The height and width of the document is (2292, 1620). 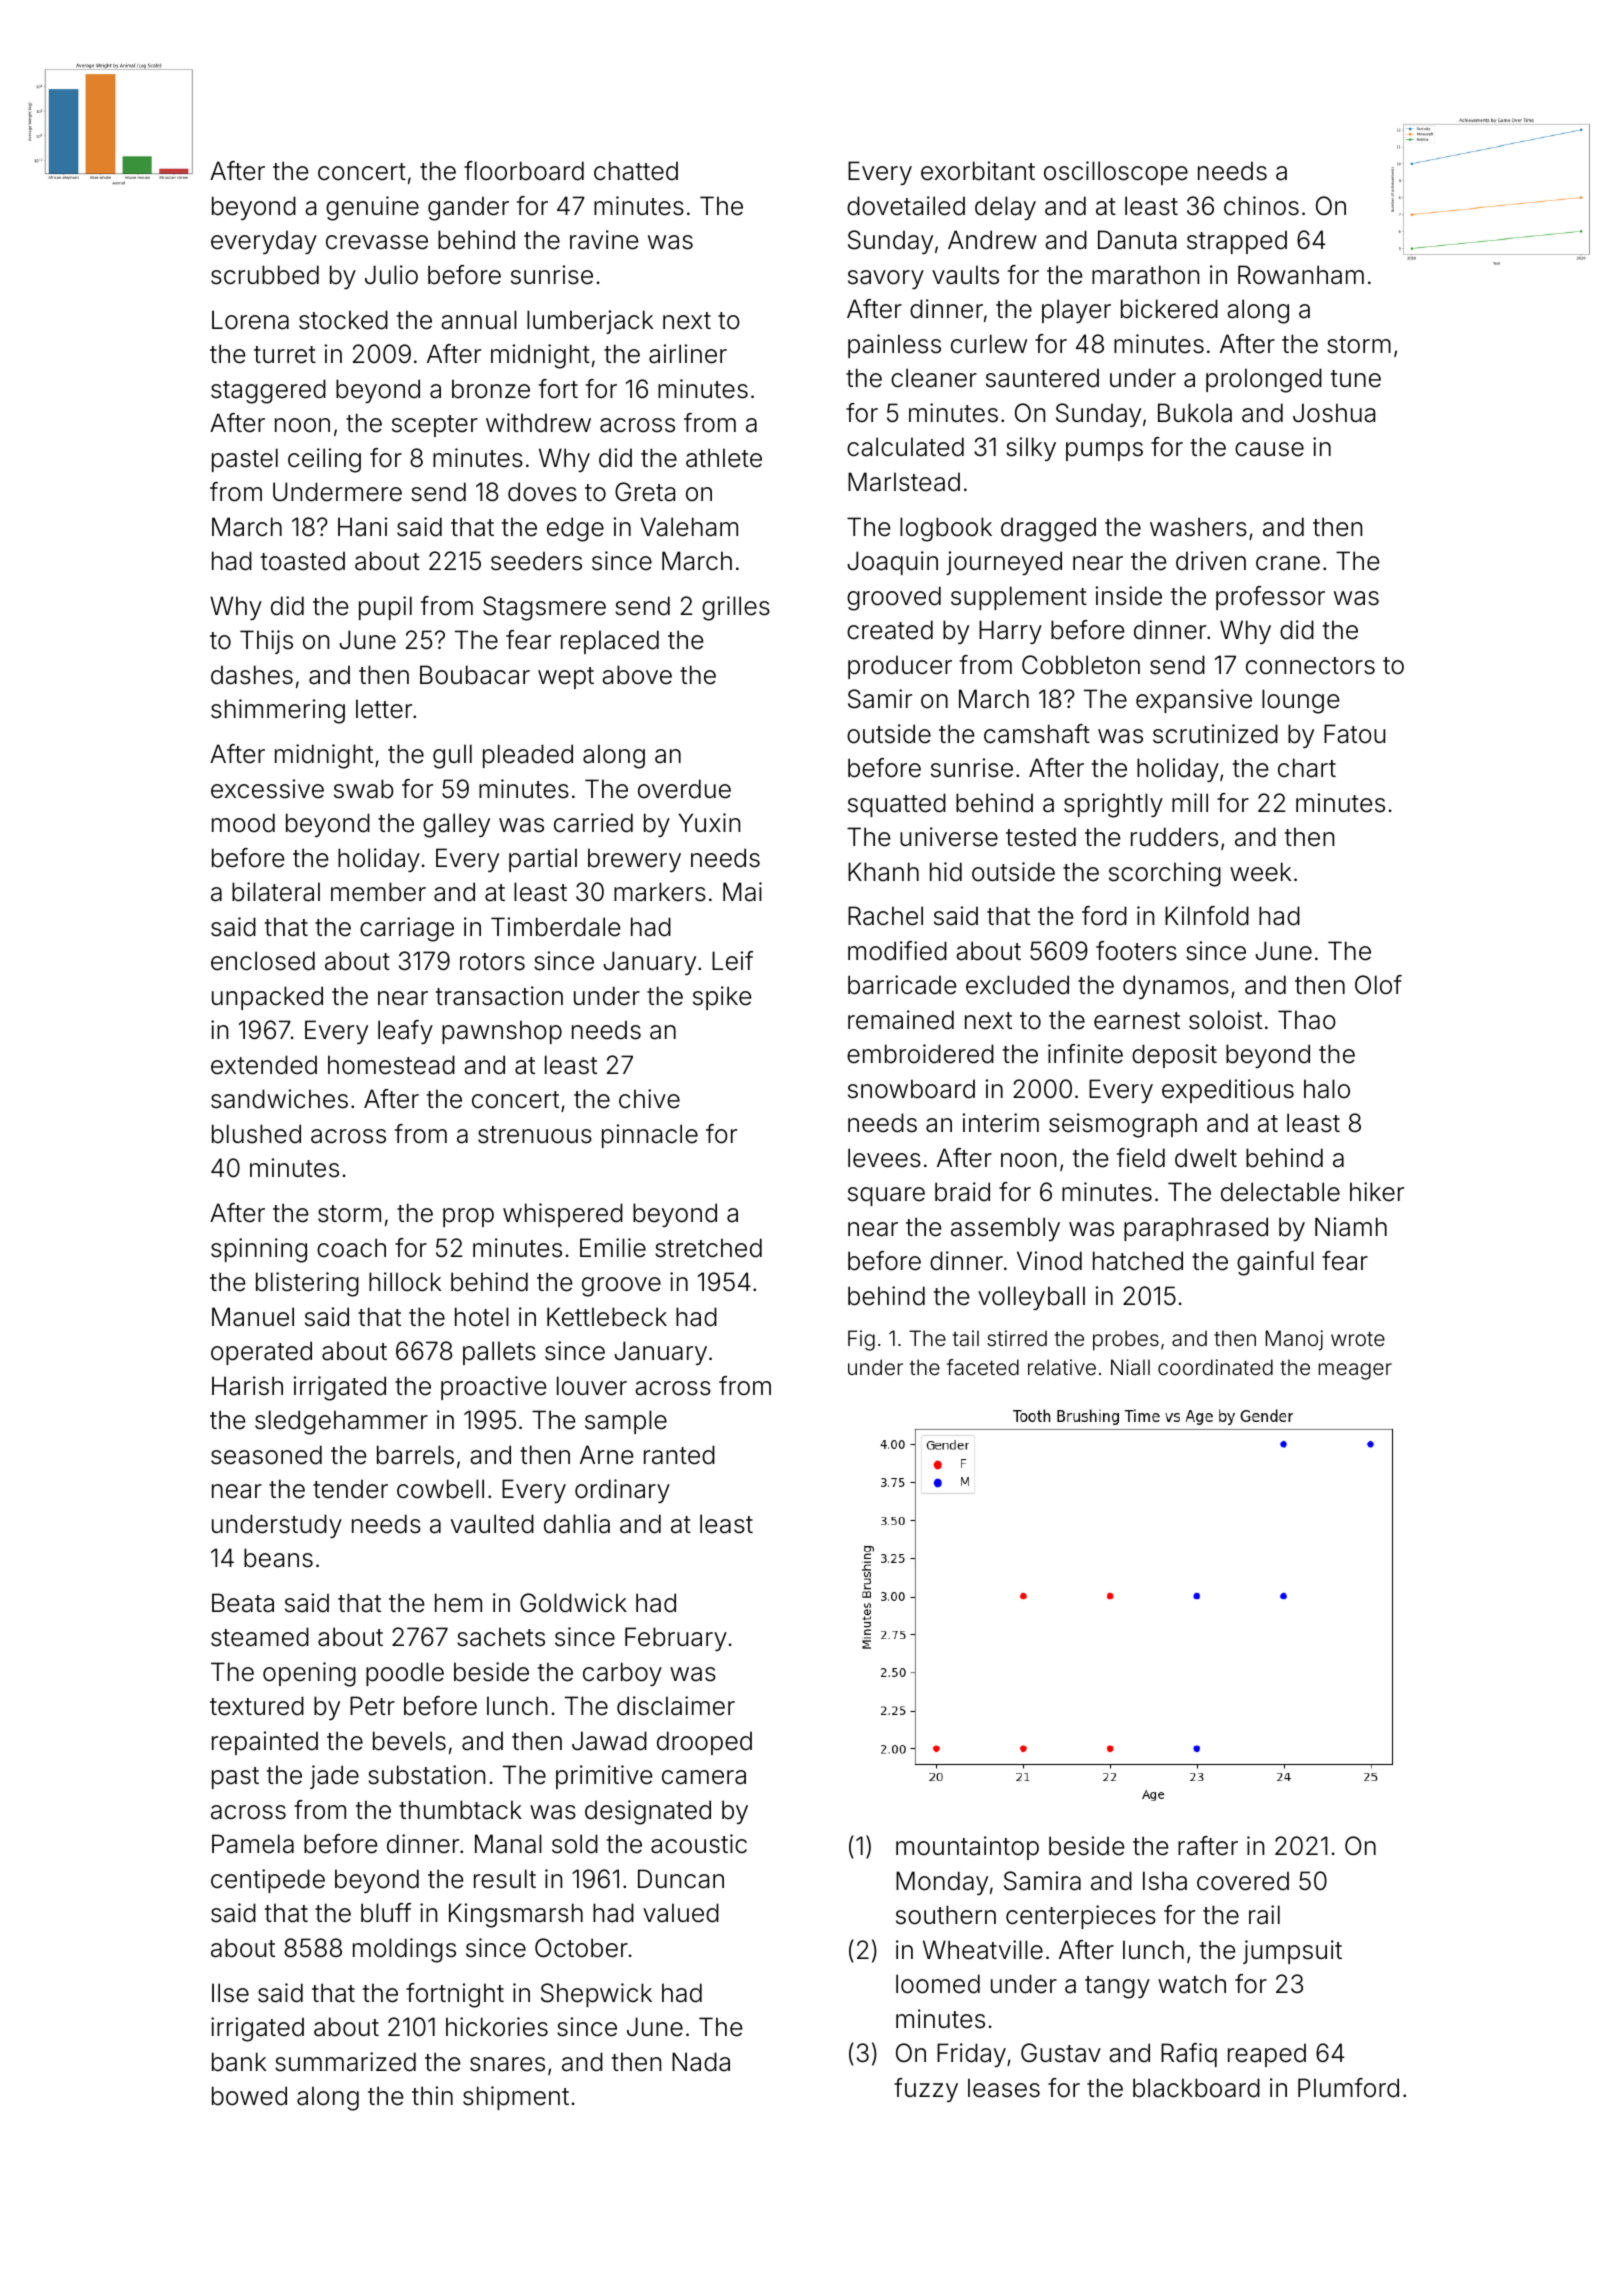 I want to click on exorbitant, so click(x=978, y=171).
